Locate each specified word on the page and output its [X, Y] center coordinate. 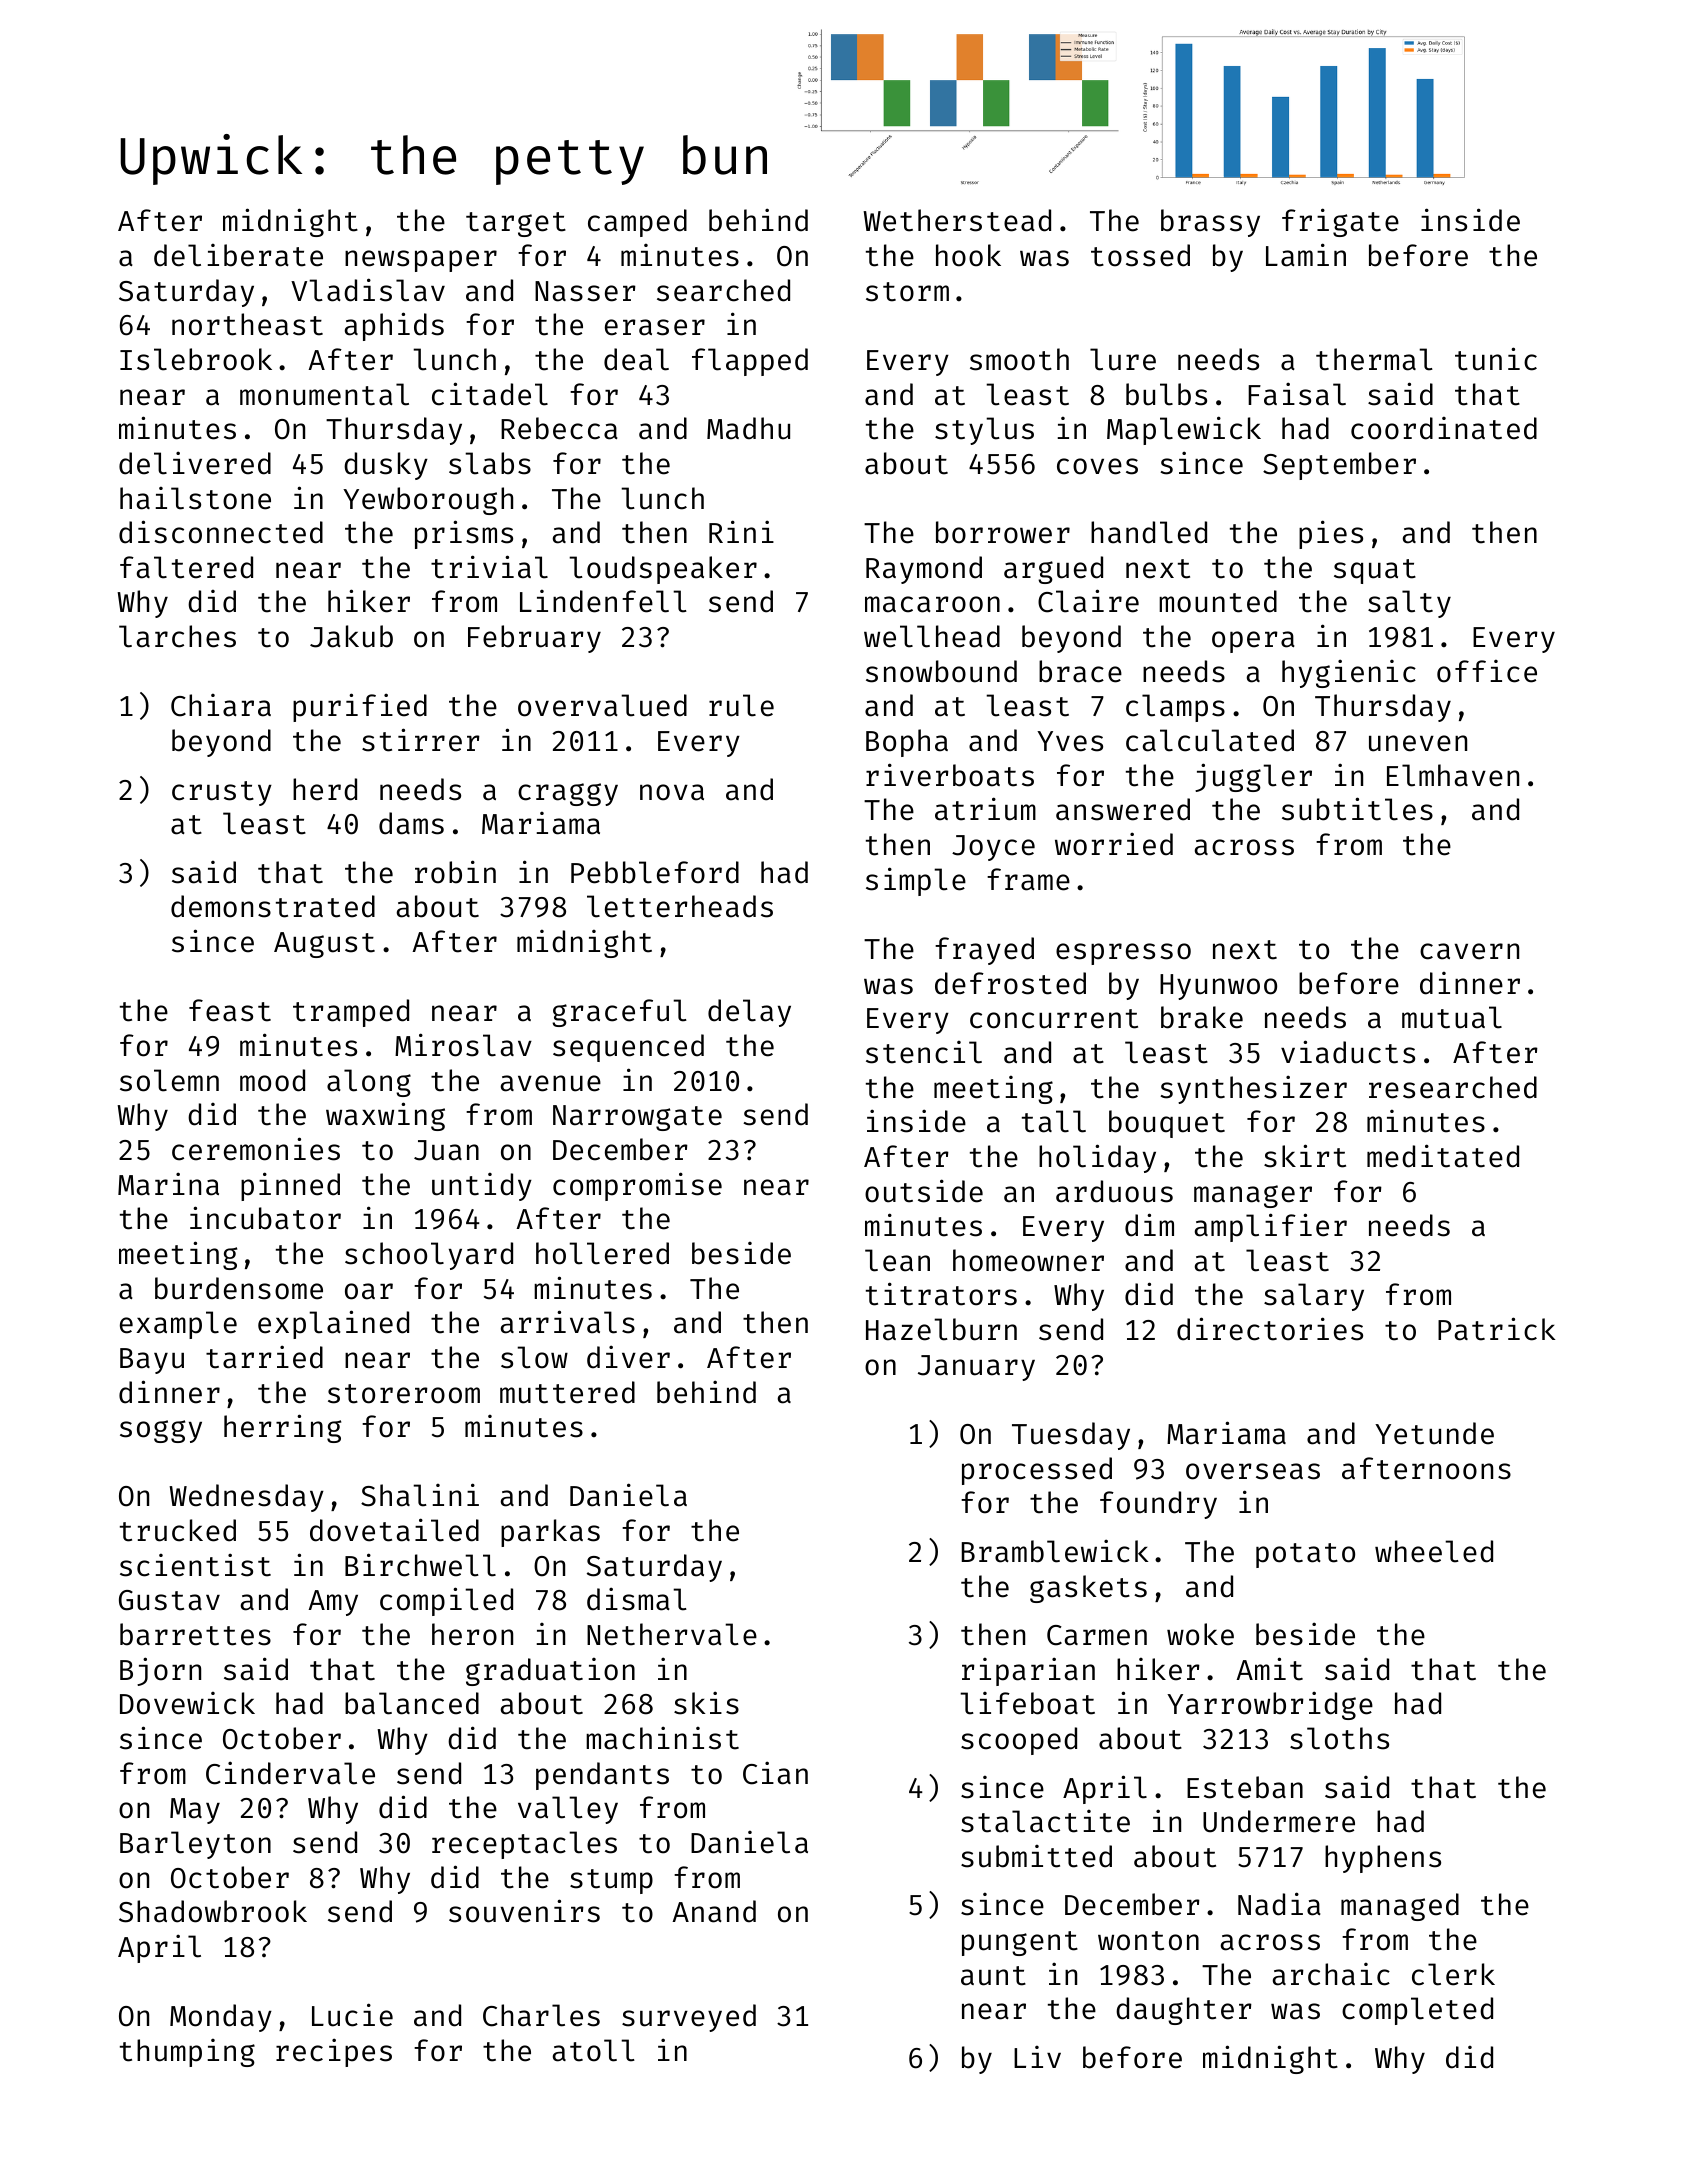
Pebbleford [655, 872]
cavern [1469, 951]
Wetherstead [957, 220]
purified [360, 707]
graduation [550, 1672]
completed [1417, 2011]
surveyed [689, 2018]
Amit [1269, 1669]
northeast [247, 324]
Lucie [352, 2015]
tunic [1496, 359]
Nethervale [672, 1634]
